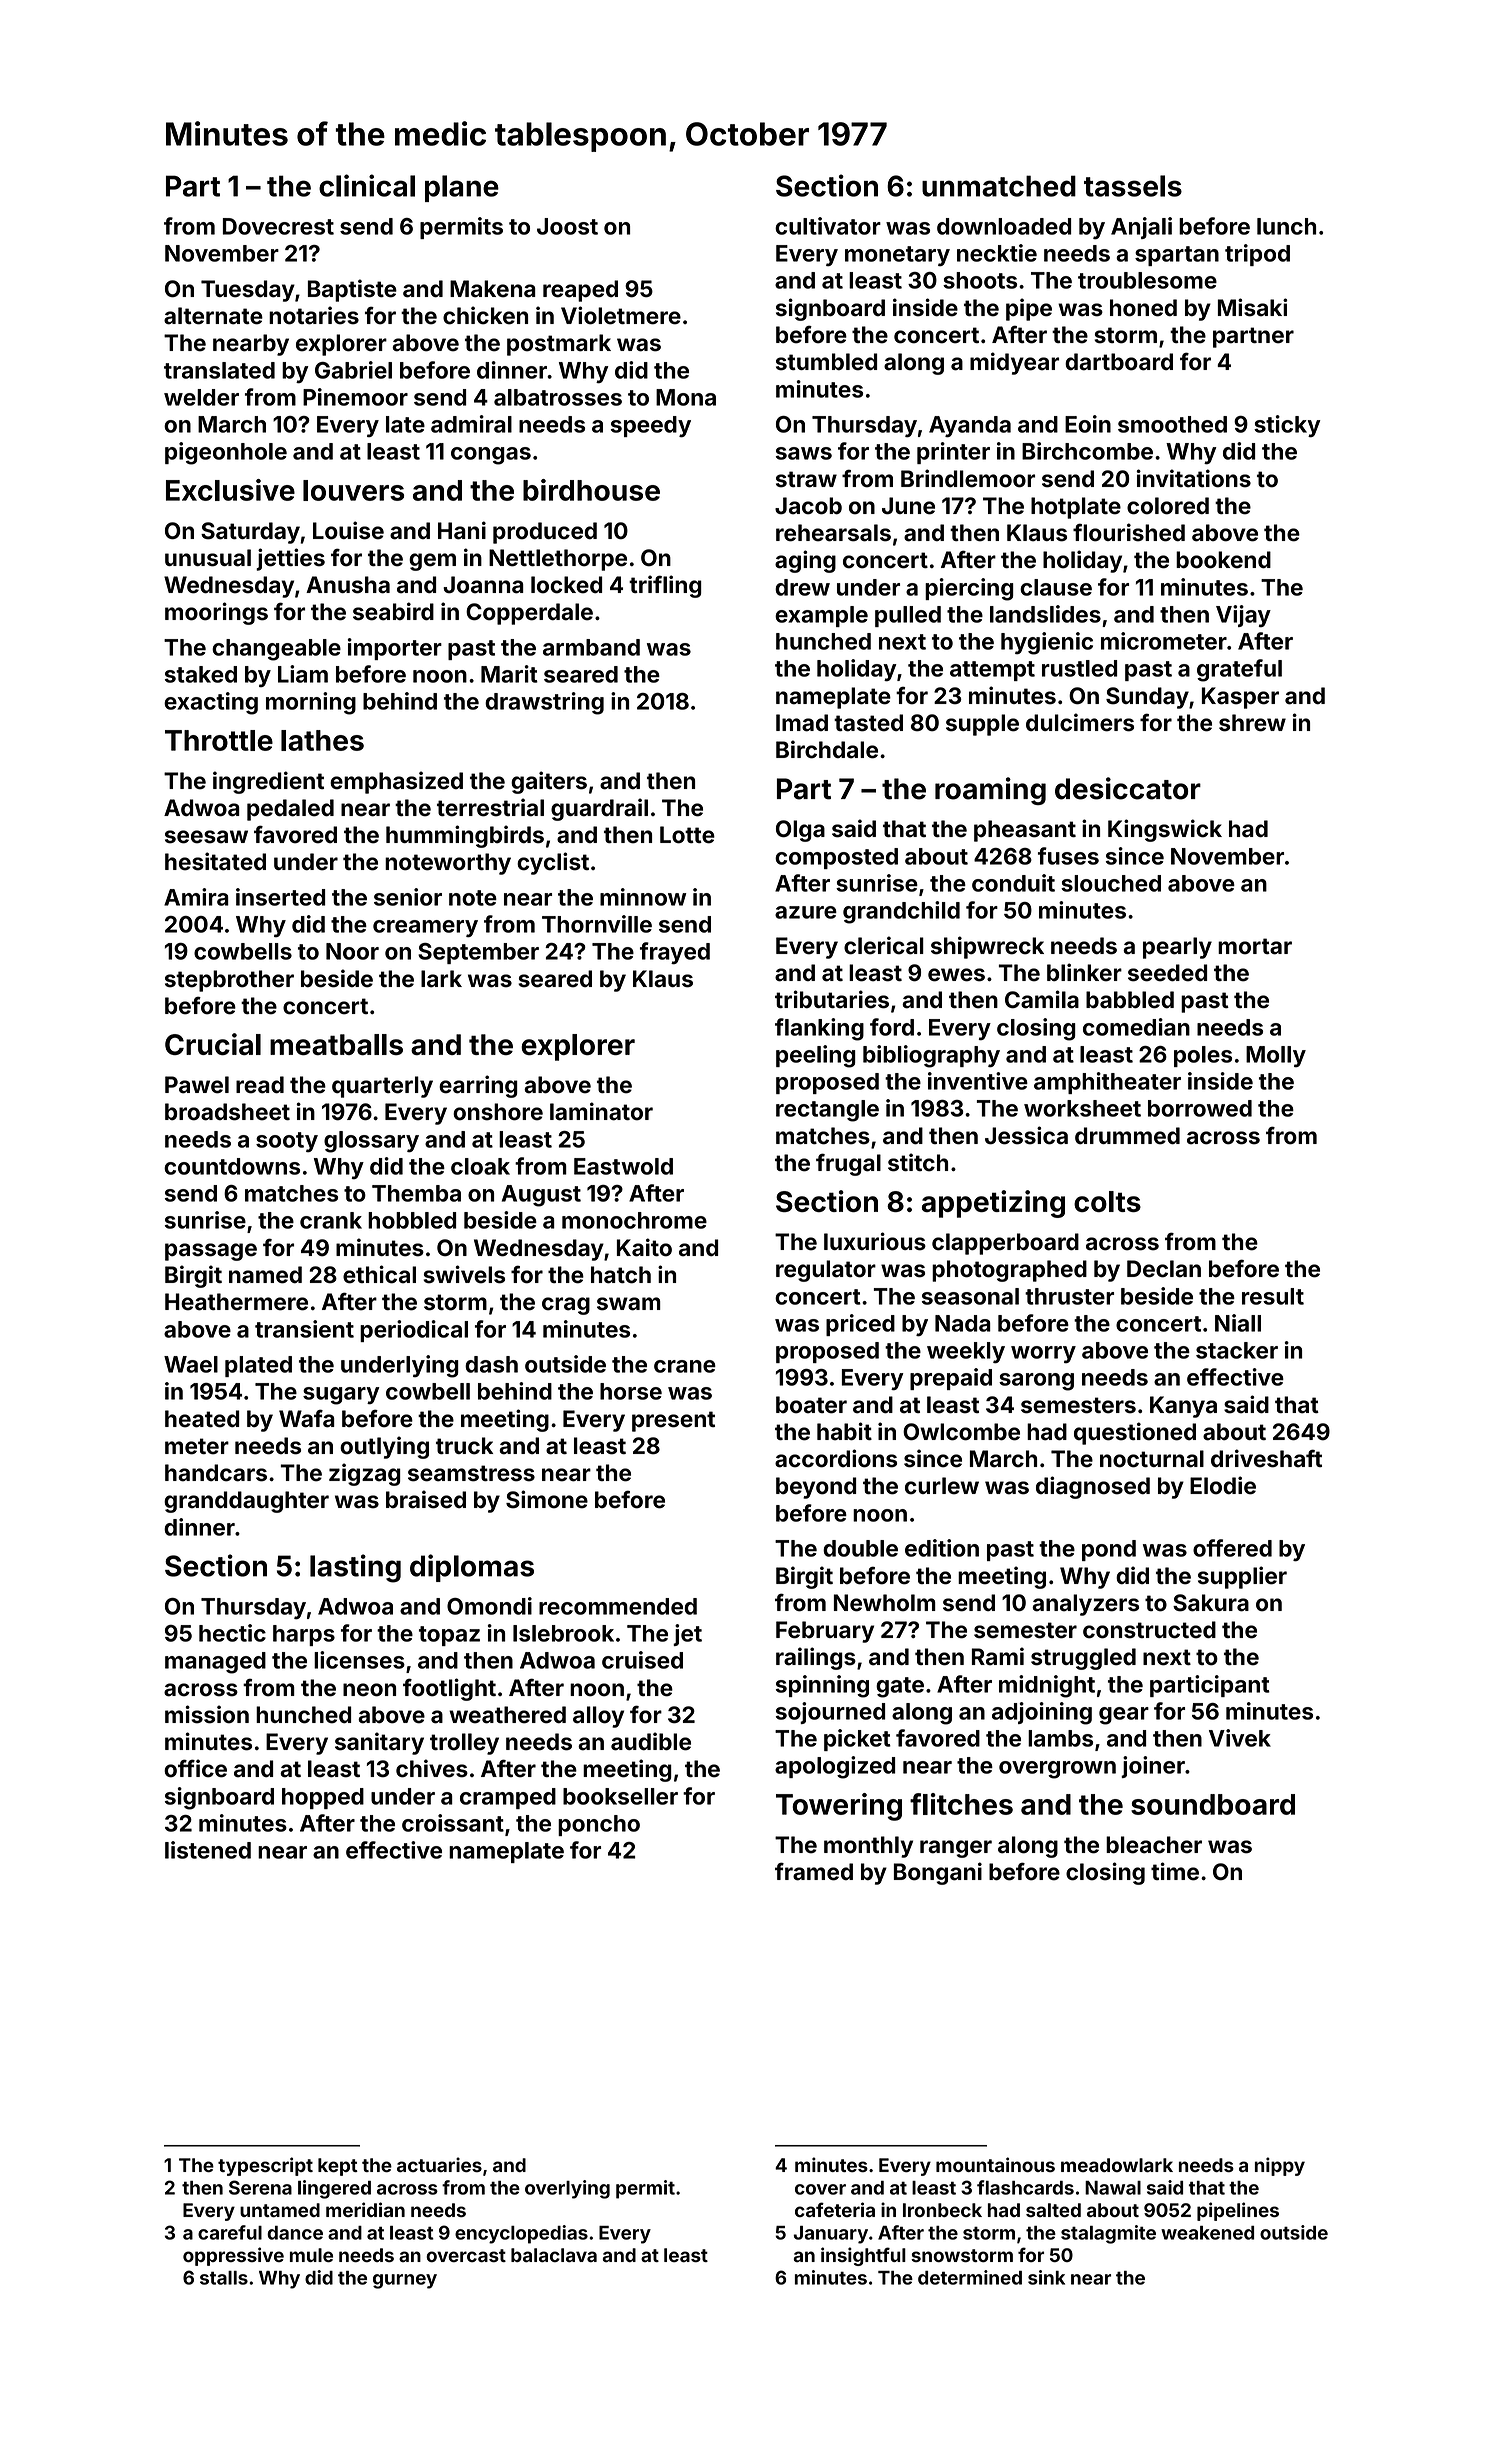 The height and width of the document is (2464, 1496). What do you see at coordinates (191, 1364) in the document?
I see `Wael` at bounding box center [191, 1364].
